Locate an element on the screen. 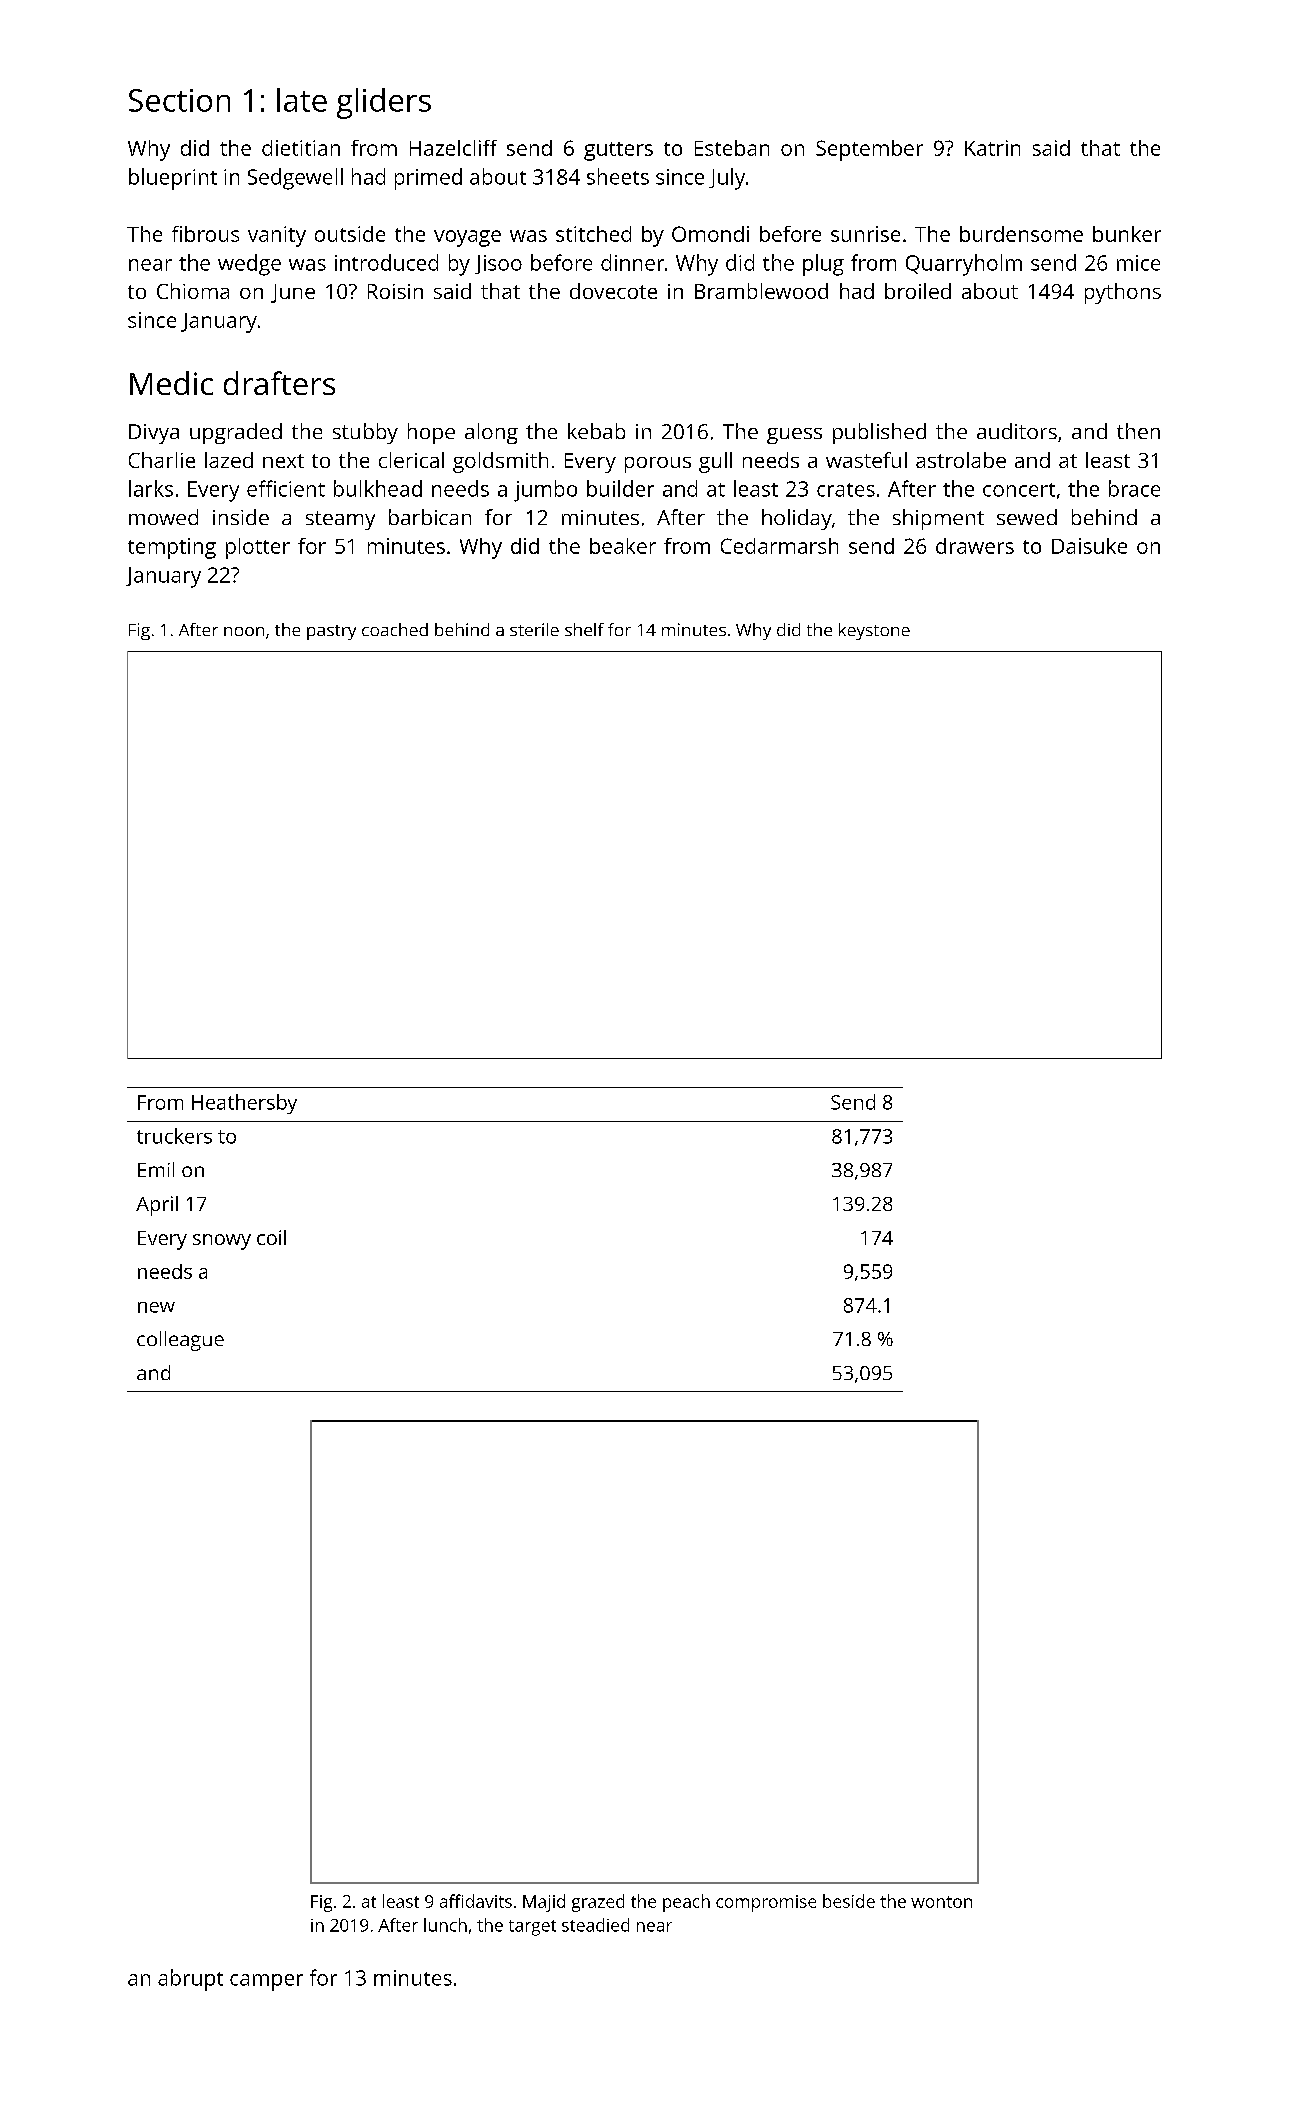 This screenshot has height=2124, width=1289. shelf is located at coordinates (584, 629).
